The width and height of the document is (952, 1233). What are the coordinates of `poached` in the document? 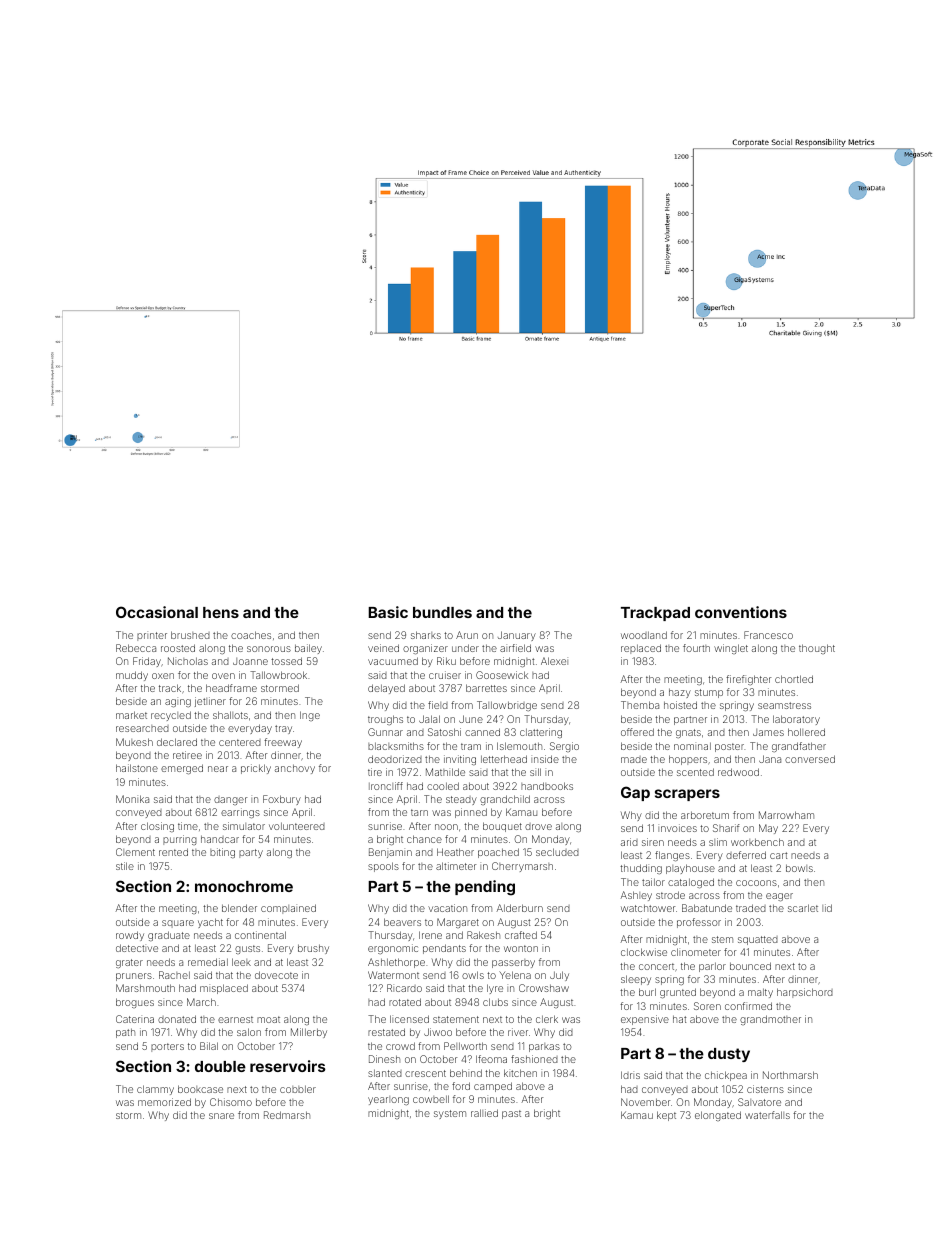 It's located at (498, 853).
